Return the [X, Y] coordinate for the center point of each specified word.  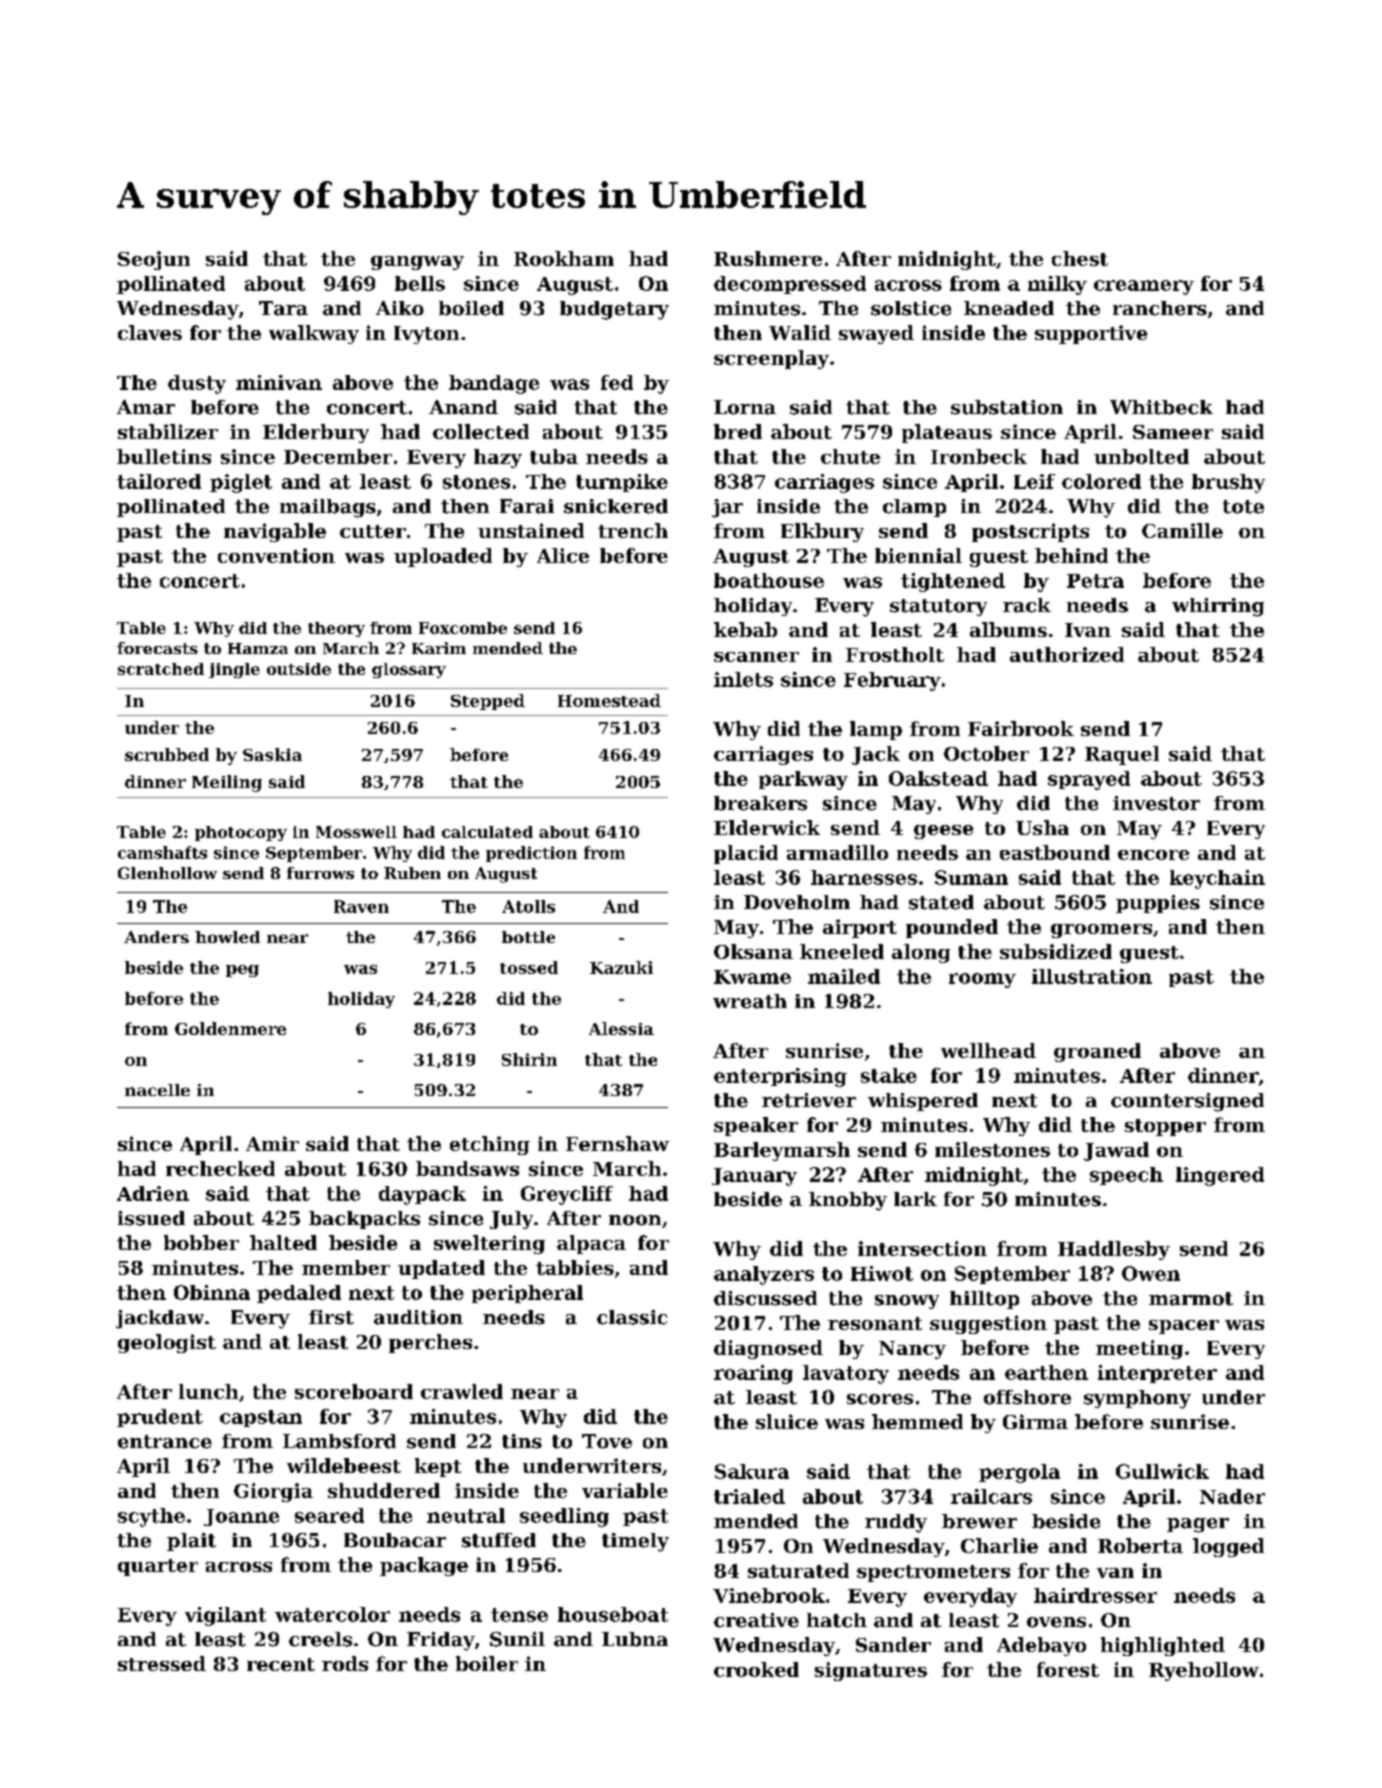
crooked [756, 1669]
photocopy [241, 833]
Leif [1034, 481]
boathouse [769, 580]
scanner [756, 657]
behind [1071, 555]
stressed [162, 1663]
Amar [146, 407]
